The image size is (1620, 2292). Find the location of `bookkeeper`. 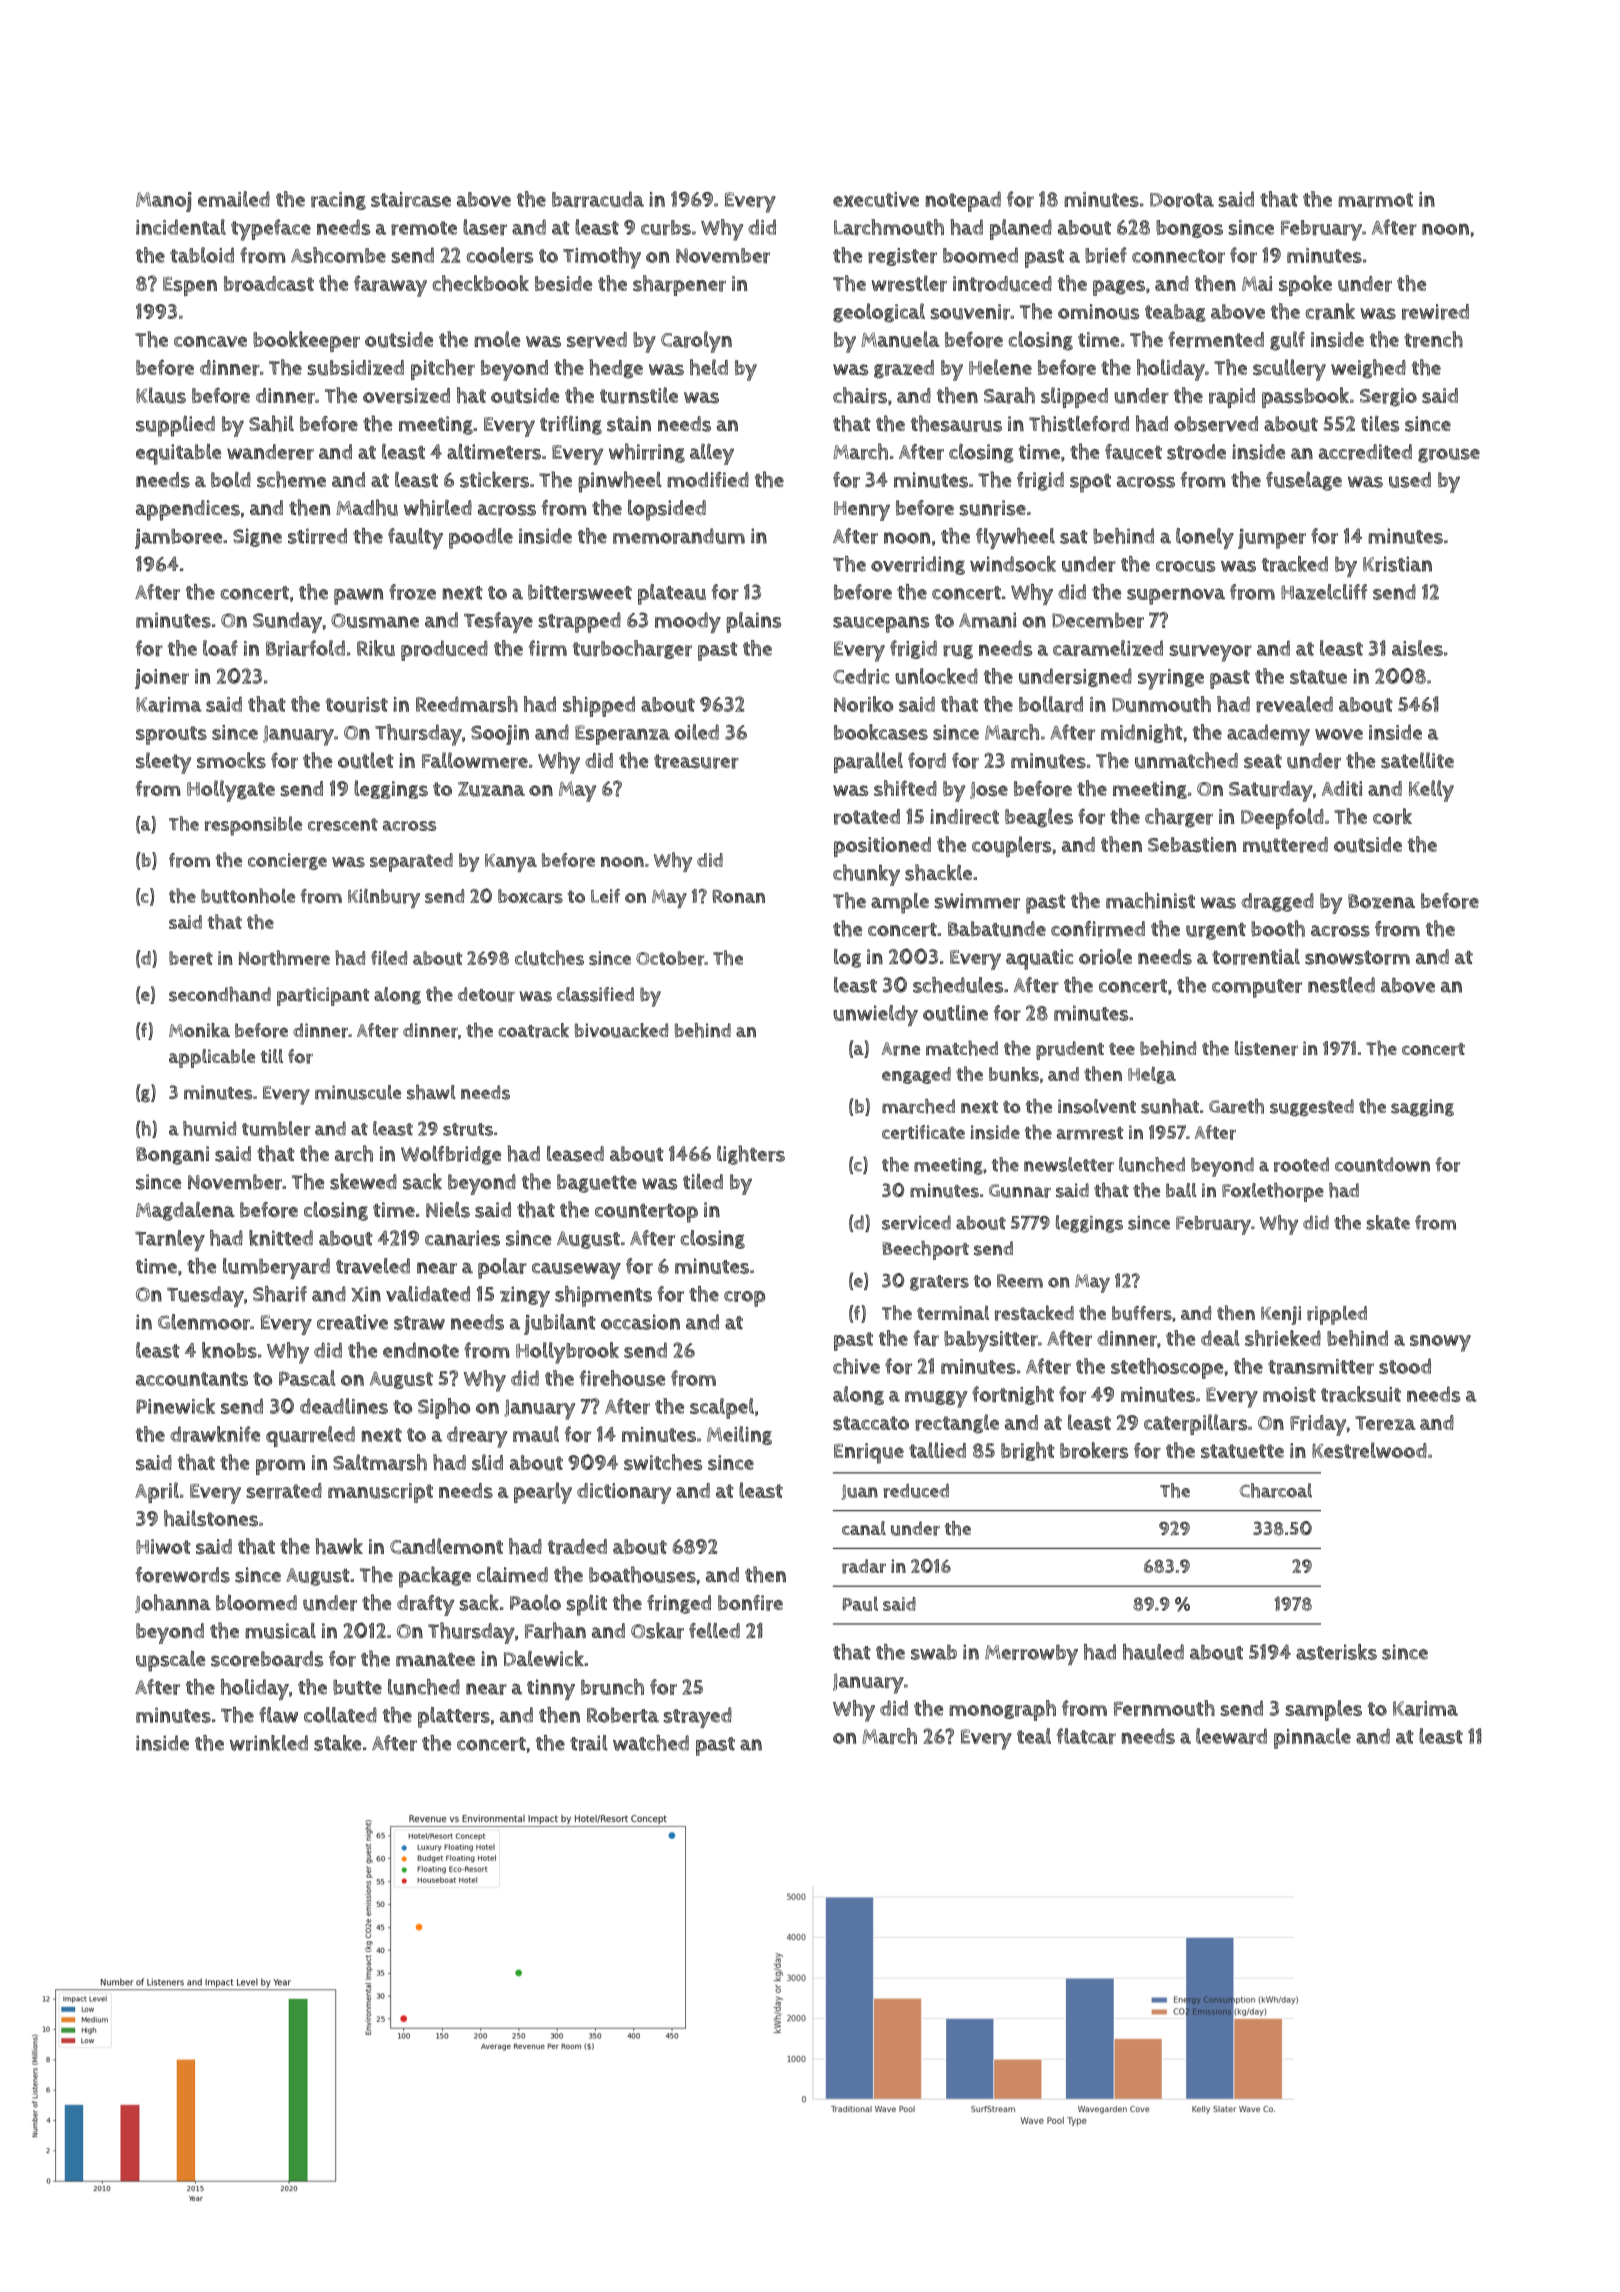

bookkeeper is located at coordinates (306, 341).
